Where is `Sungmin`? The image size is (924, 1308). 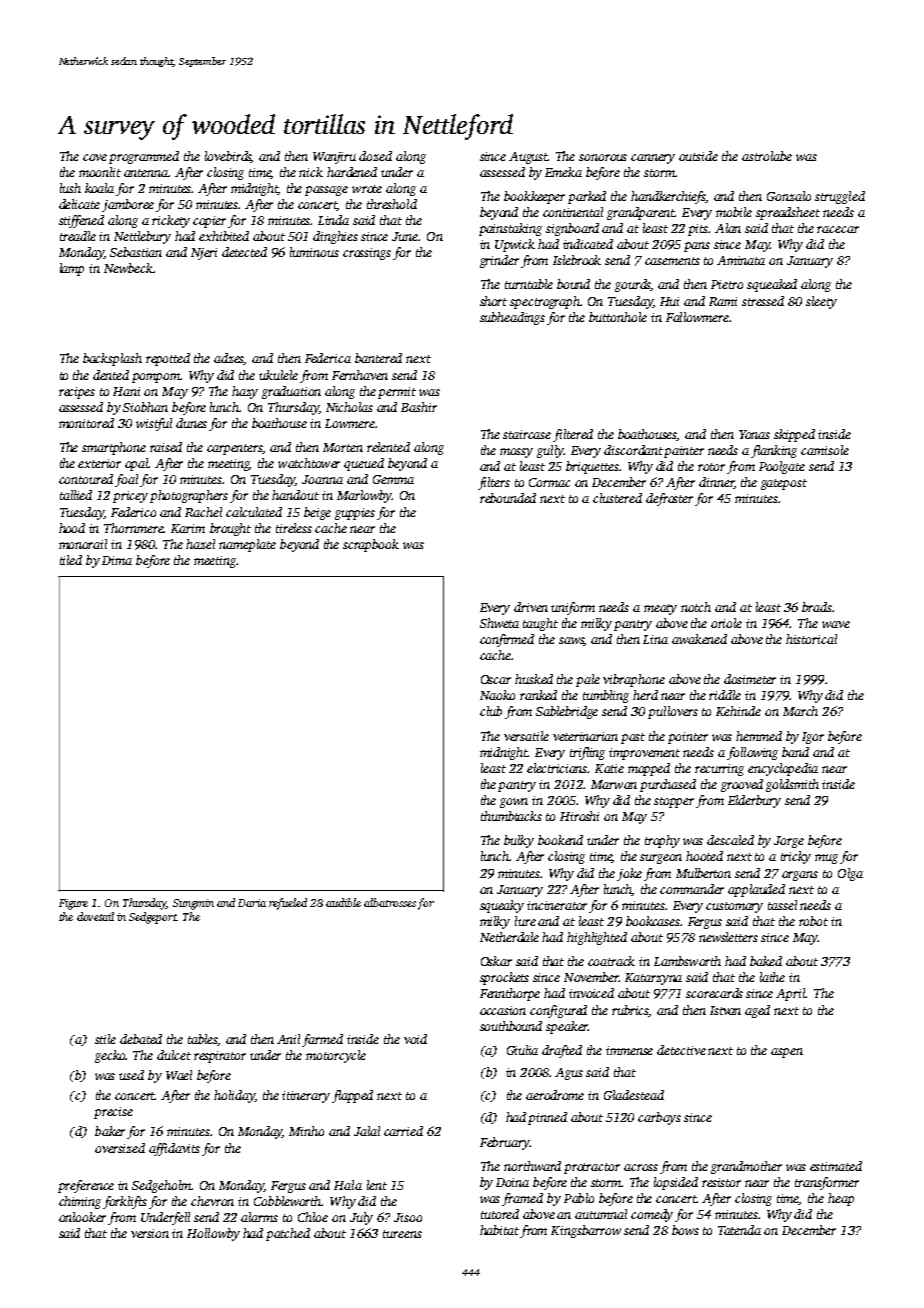
Sungmin is located at coordinates (193, 904).
